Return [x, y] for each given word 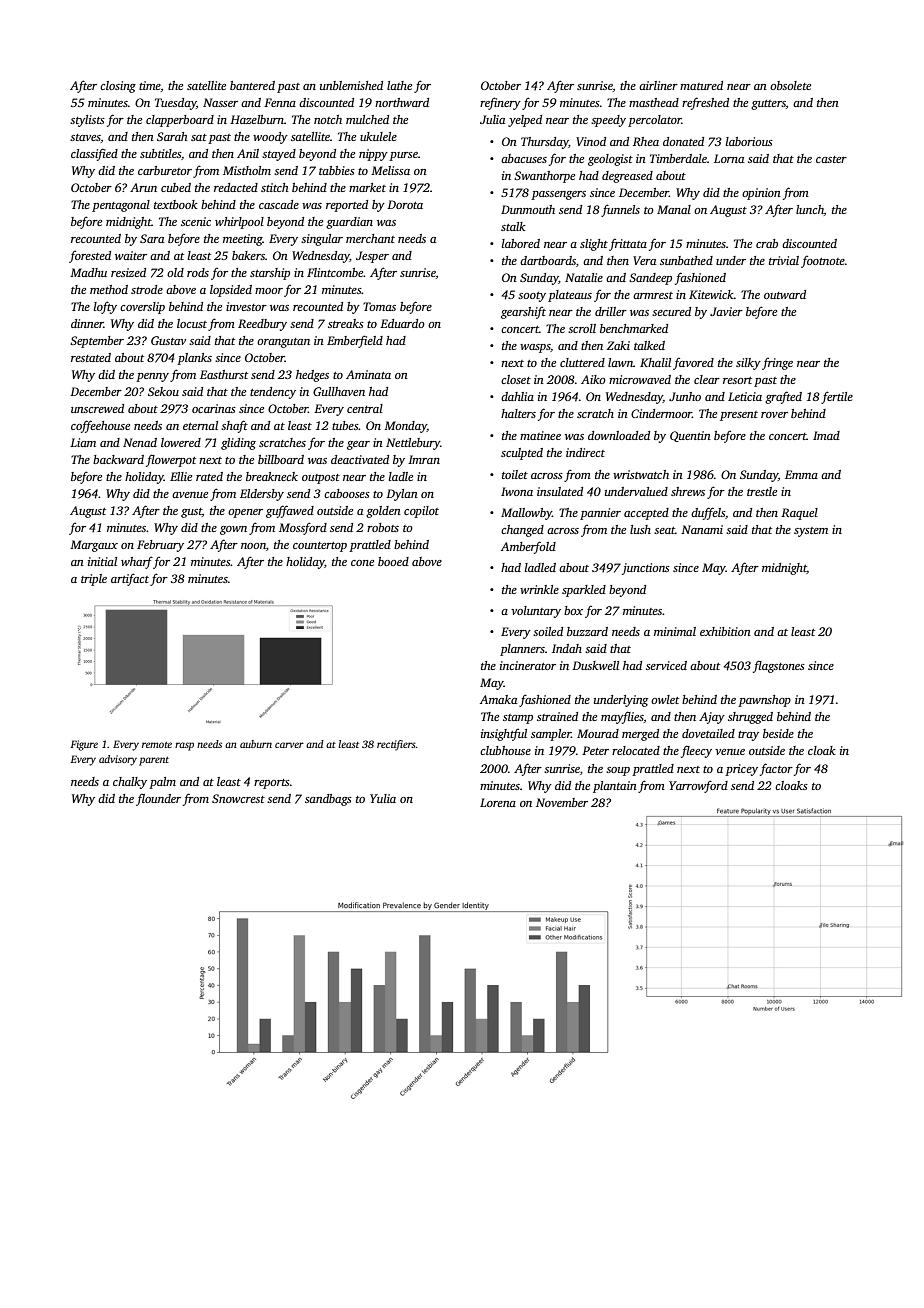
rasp [184, 746]
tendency [273, 393]
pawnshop [764, 701]
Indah [567, 648]
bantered [252, 85]
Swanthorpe [544, 177]
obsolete [790, 85]
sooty [532, 297]
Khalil [655, 362]
